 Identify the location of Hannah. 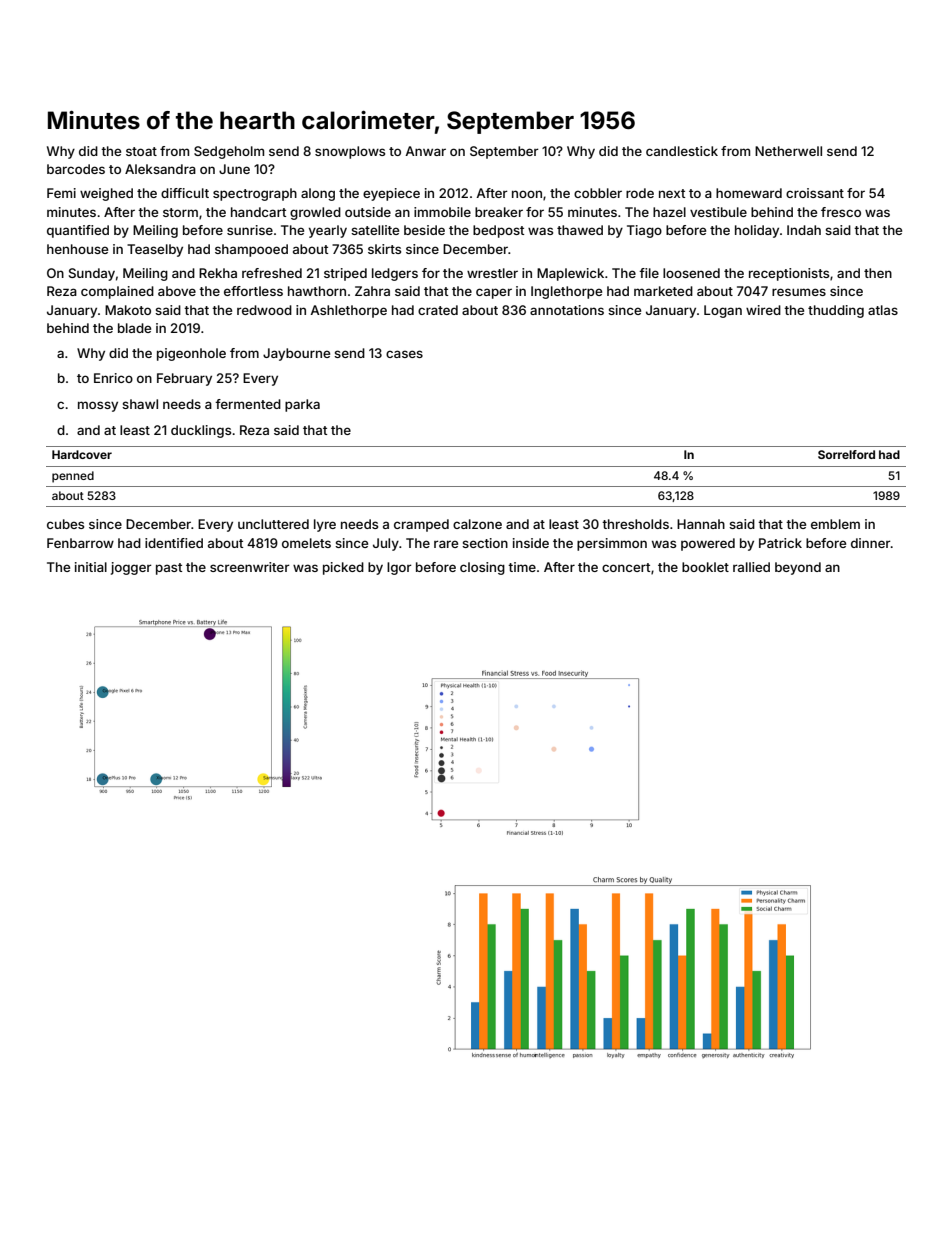
(701, 524).
